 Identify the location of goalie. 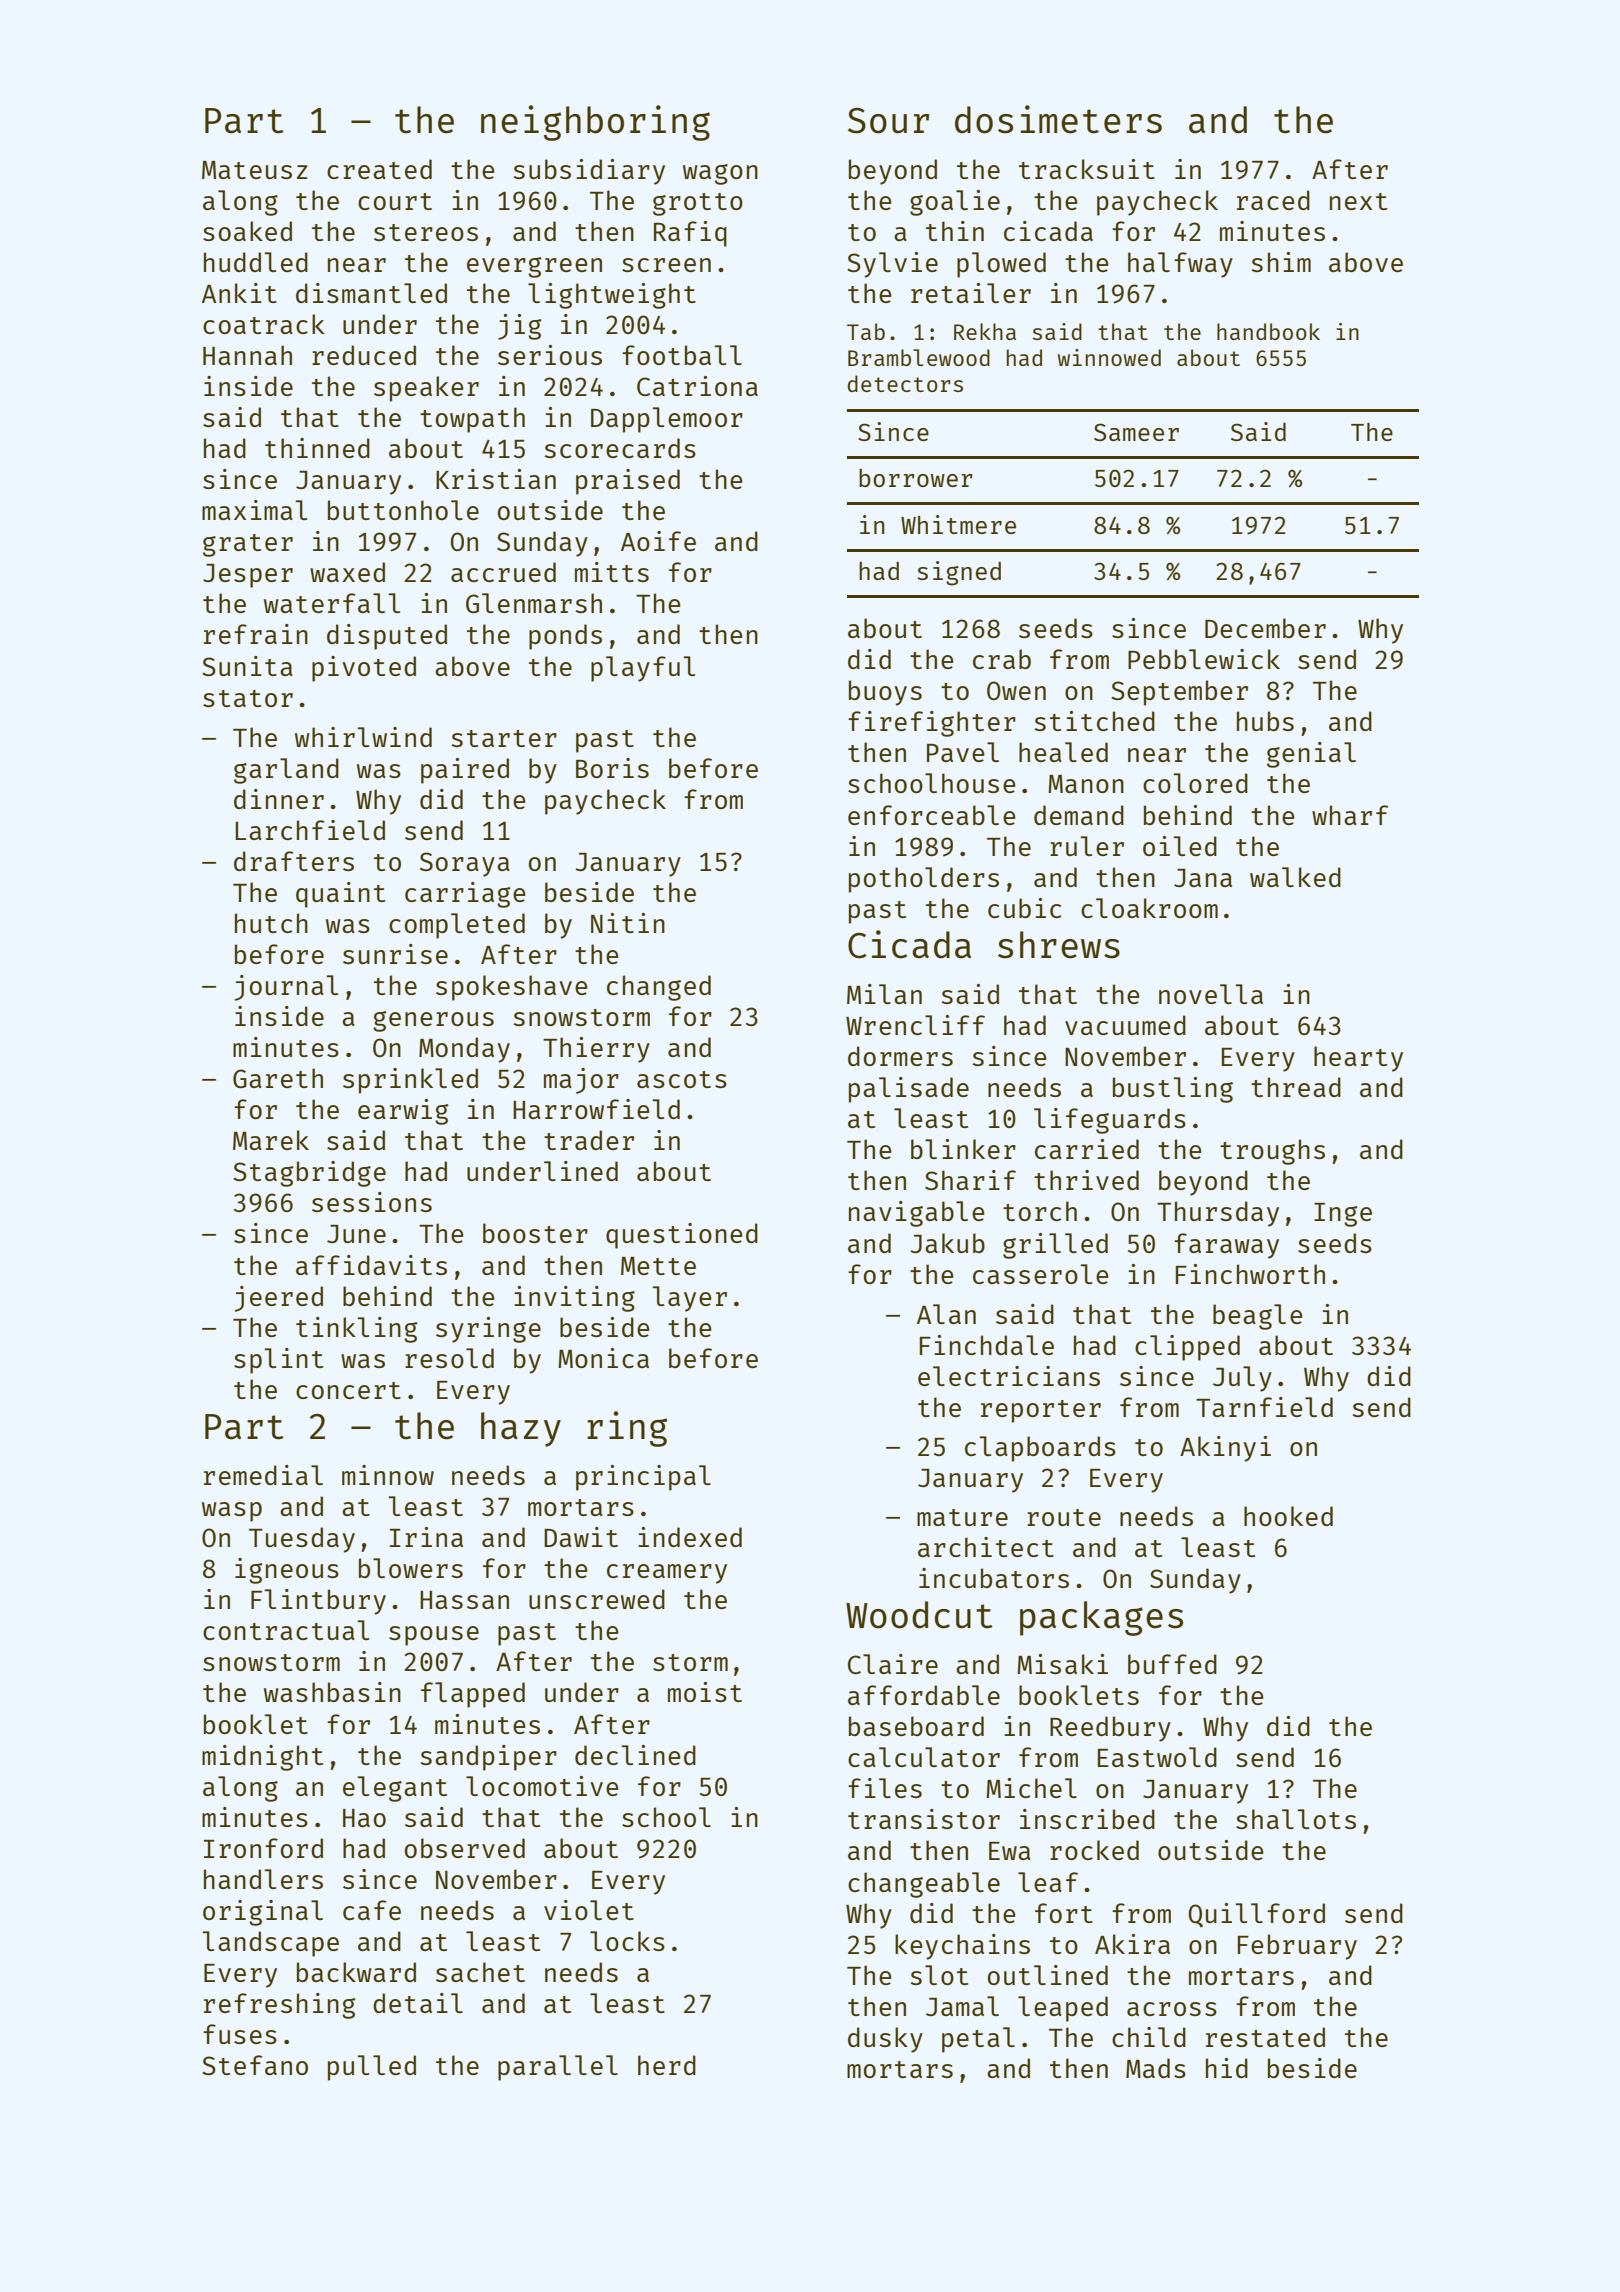
(955, 203).
